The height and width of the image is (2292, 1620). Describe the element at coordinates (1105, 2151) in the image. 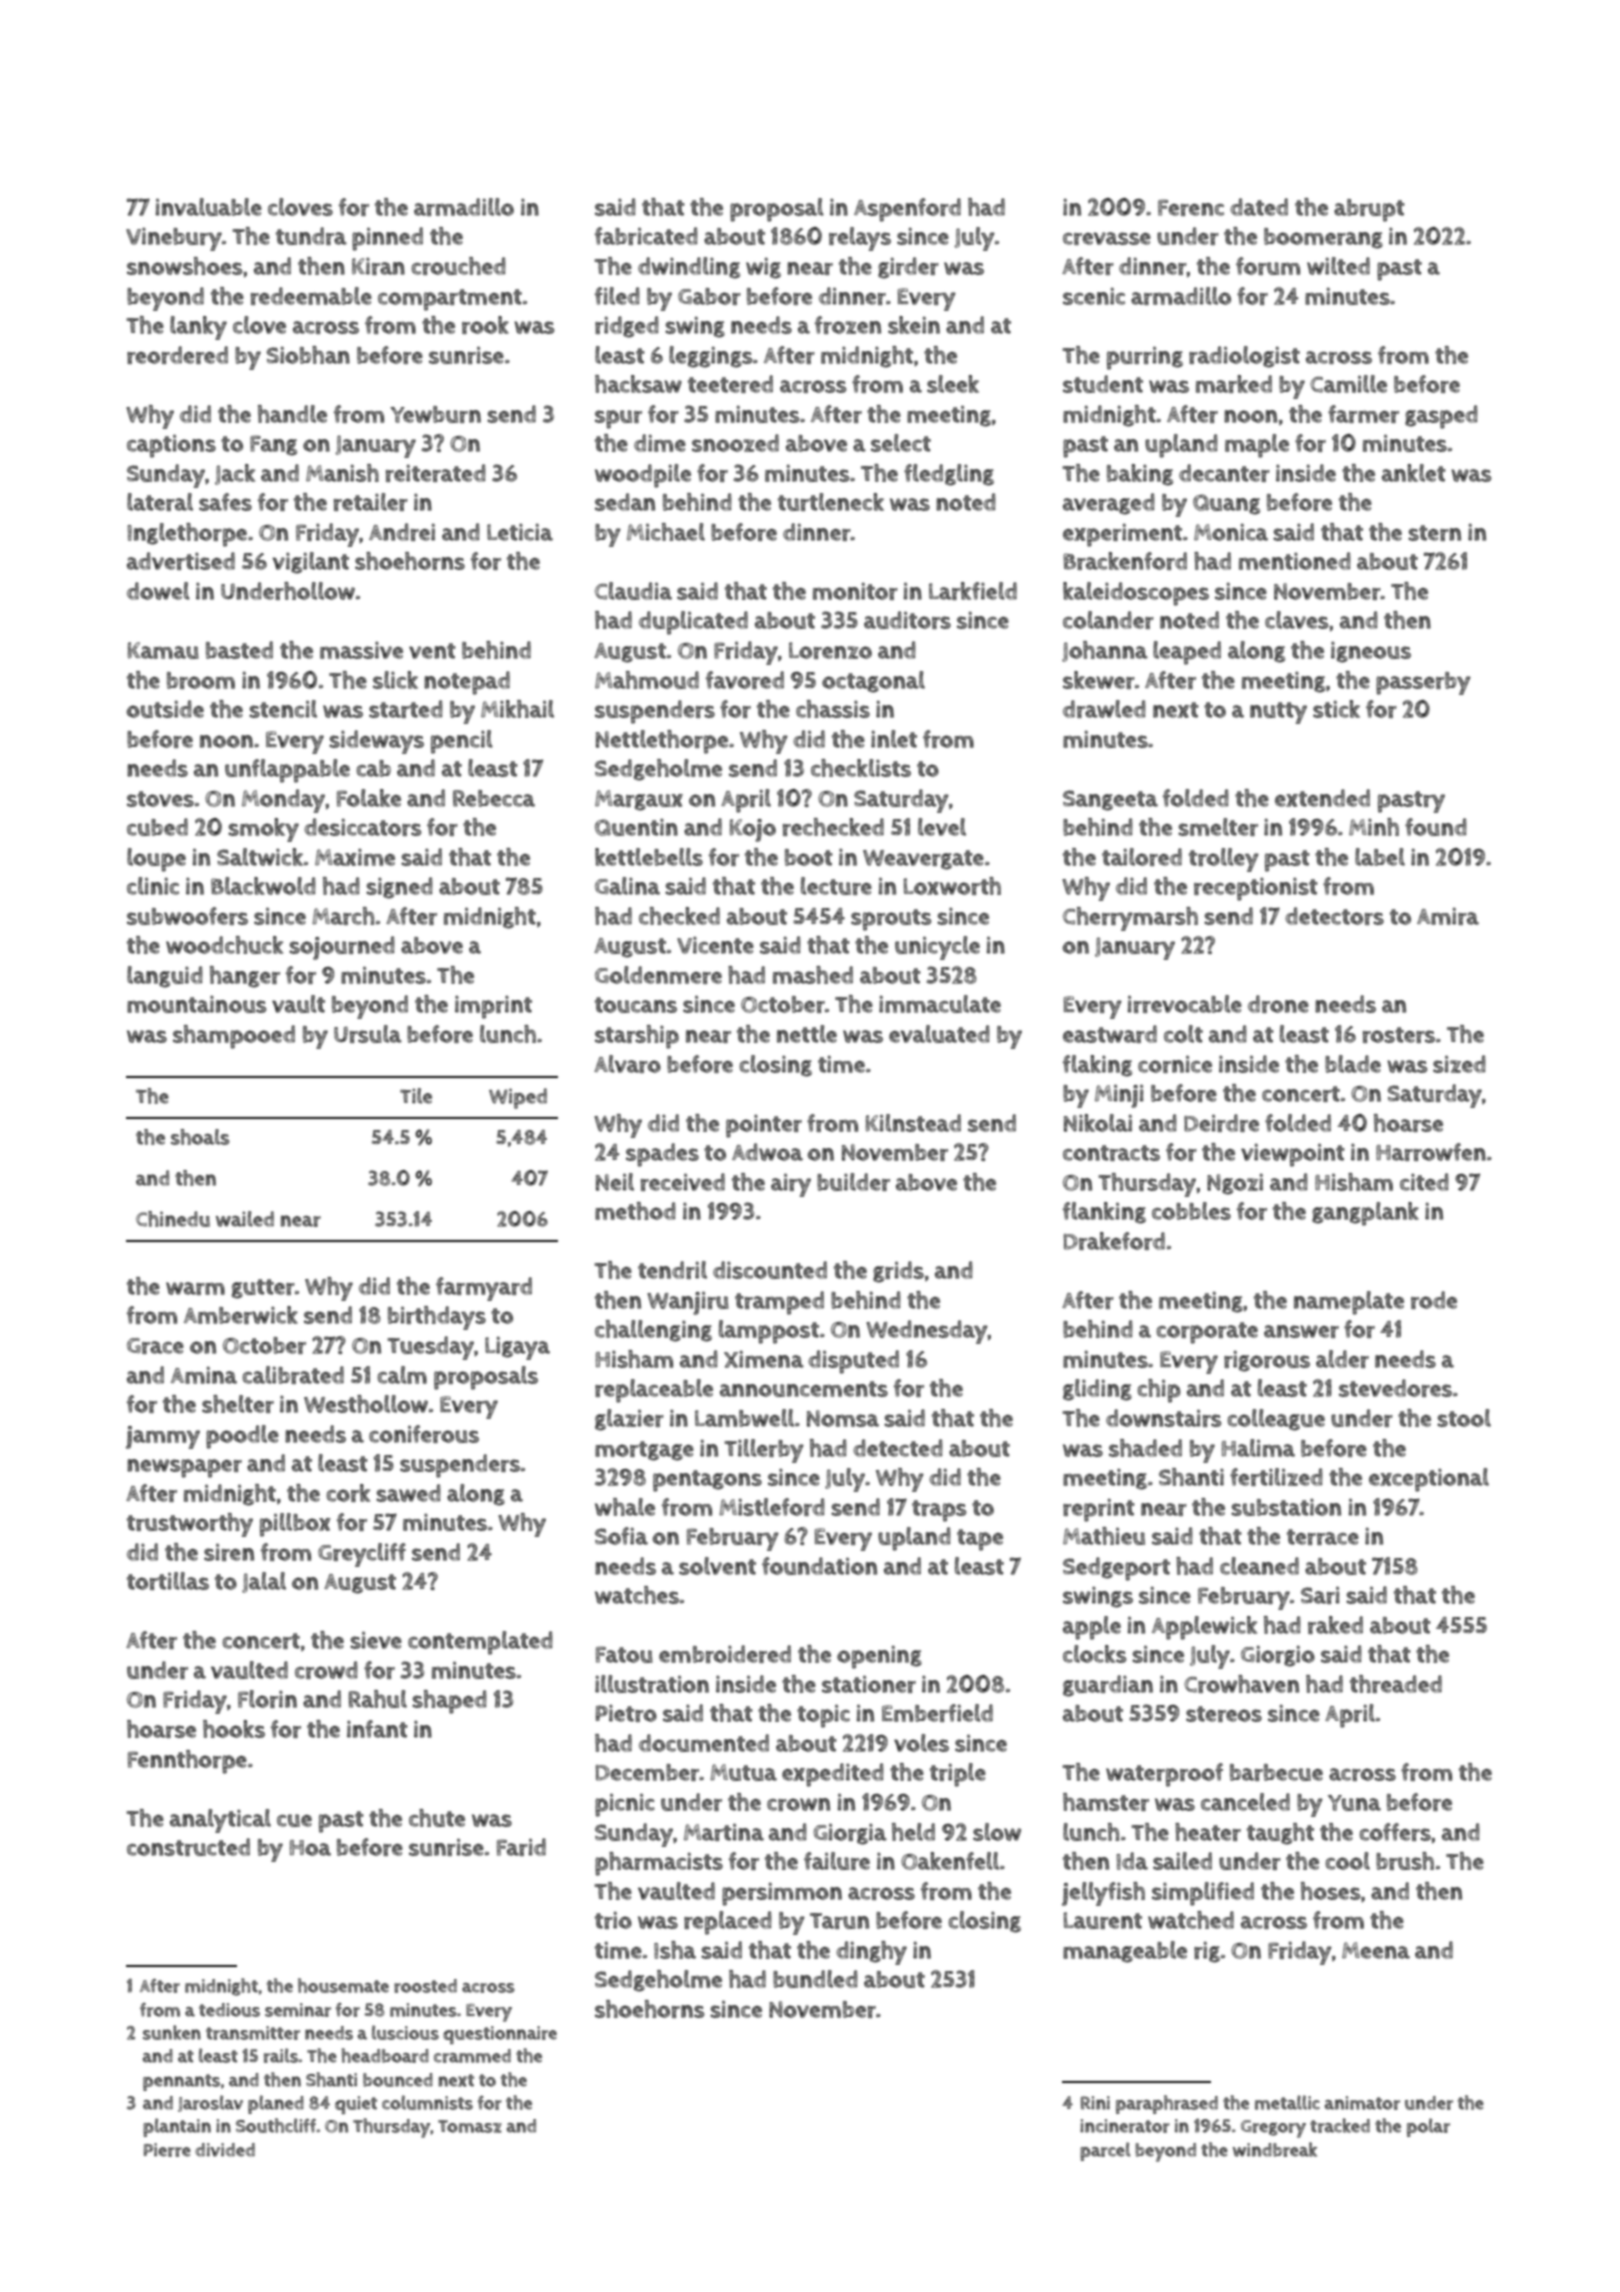

I see `parcel` at that location.
